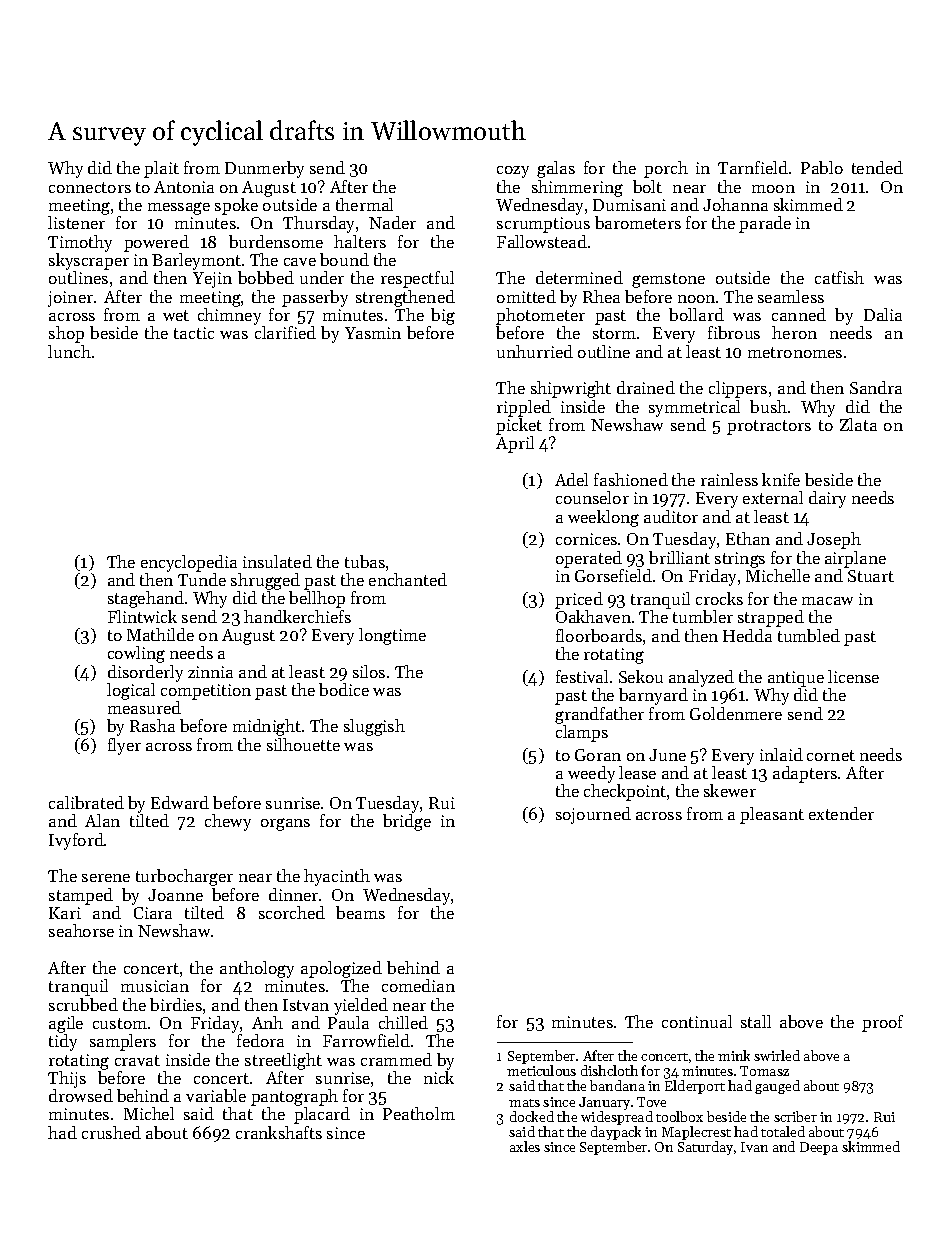  Describe the element at coordinates (279, 1132) in the document. I see `crankshafts` at that location.
